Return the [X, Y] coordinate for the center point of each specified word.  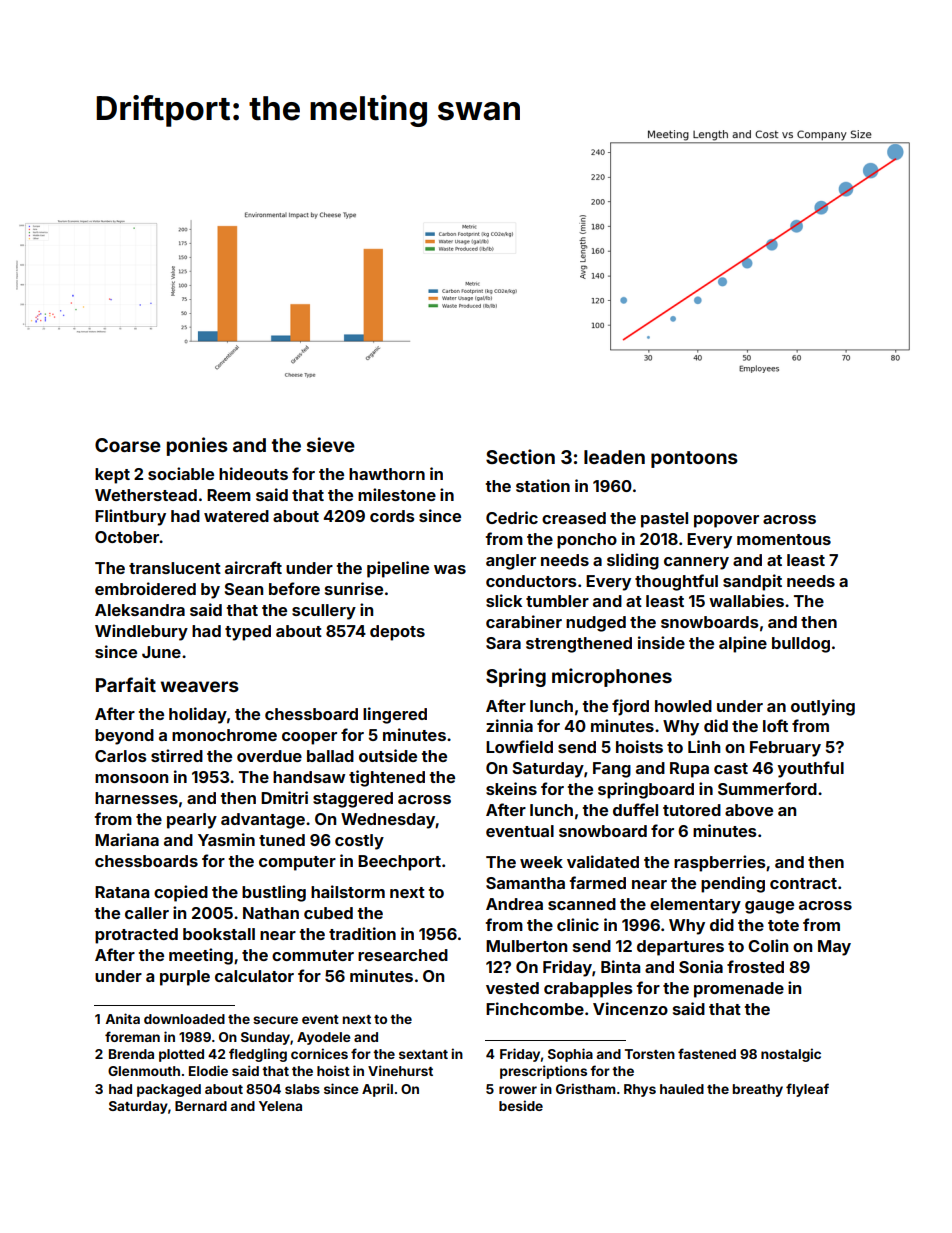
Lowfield [519, 746]
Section [520, 456]
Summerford [767, 788]
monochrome [224, 735]
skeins [511, 788]
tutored [692, 810]
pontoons [694, 459]
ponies [197, 446]
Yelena [280, 1106]
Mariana [127, 839]
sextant [423, 1054]
